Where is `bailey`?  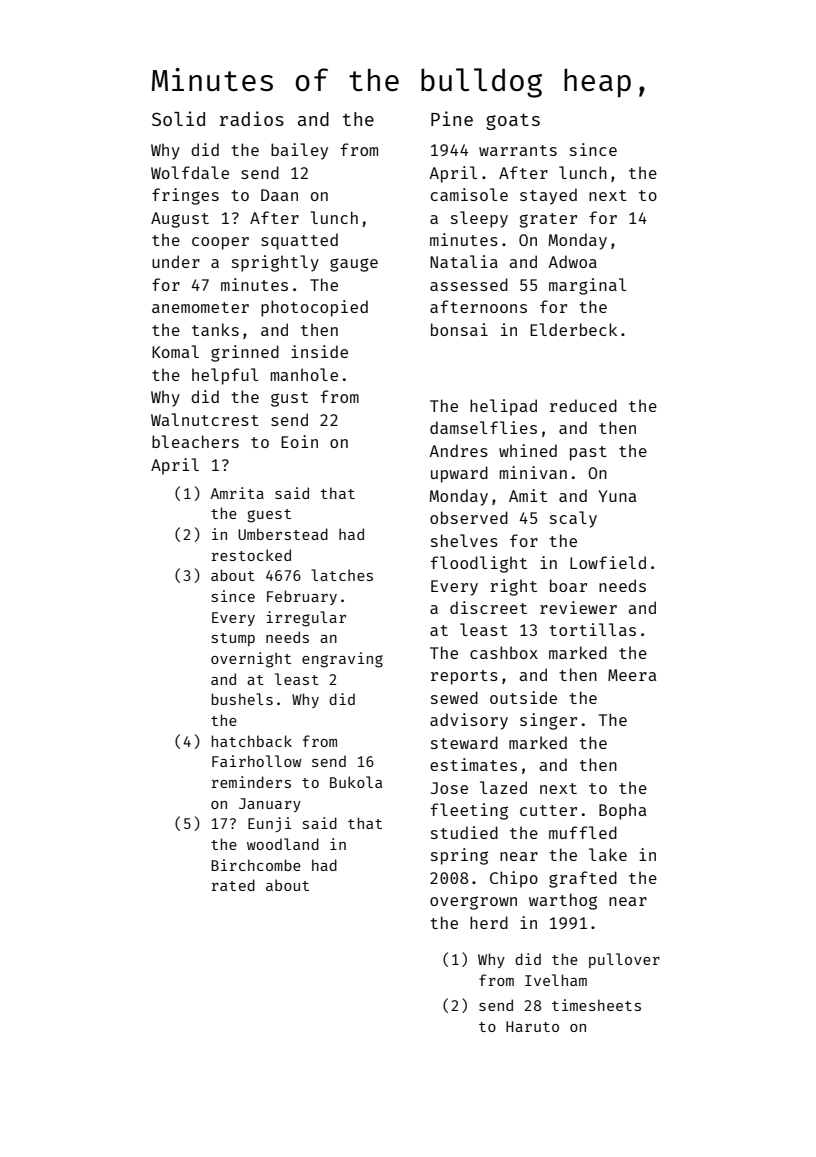
bailey is located at coordinates (299, 151).
